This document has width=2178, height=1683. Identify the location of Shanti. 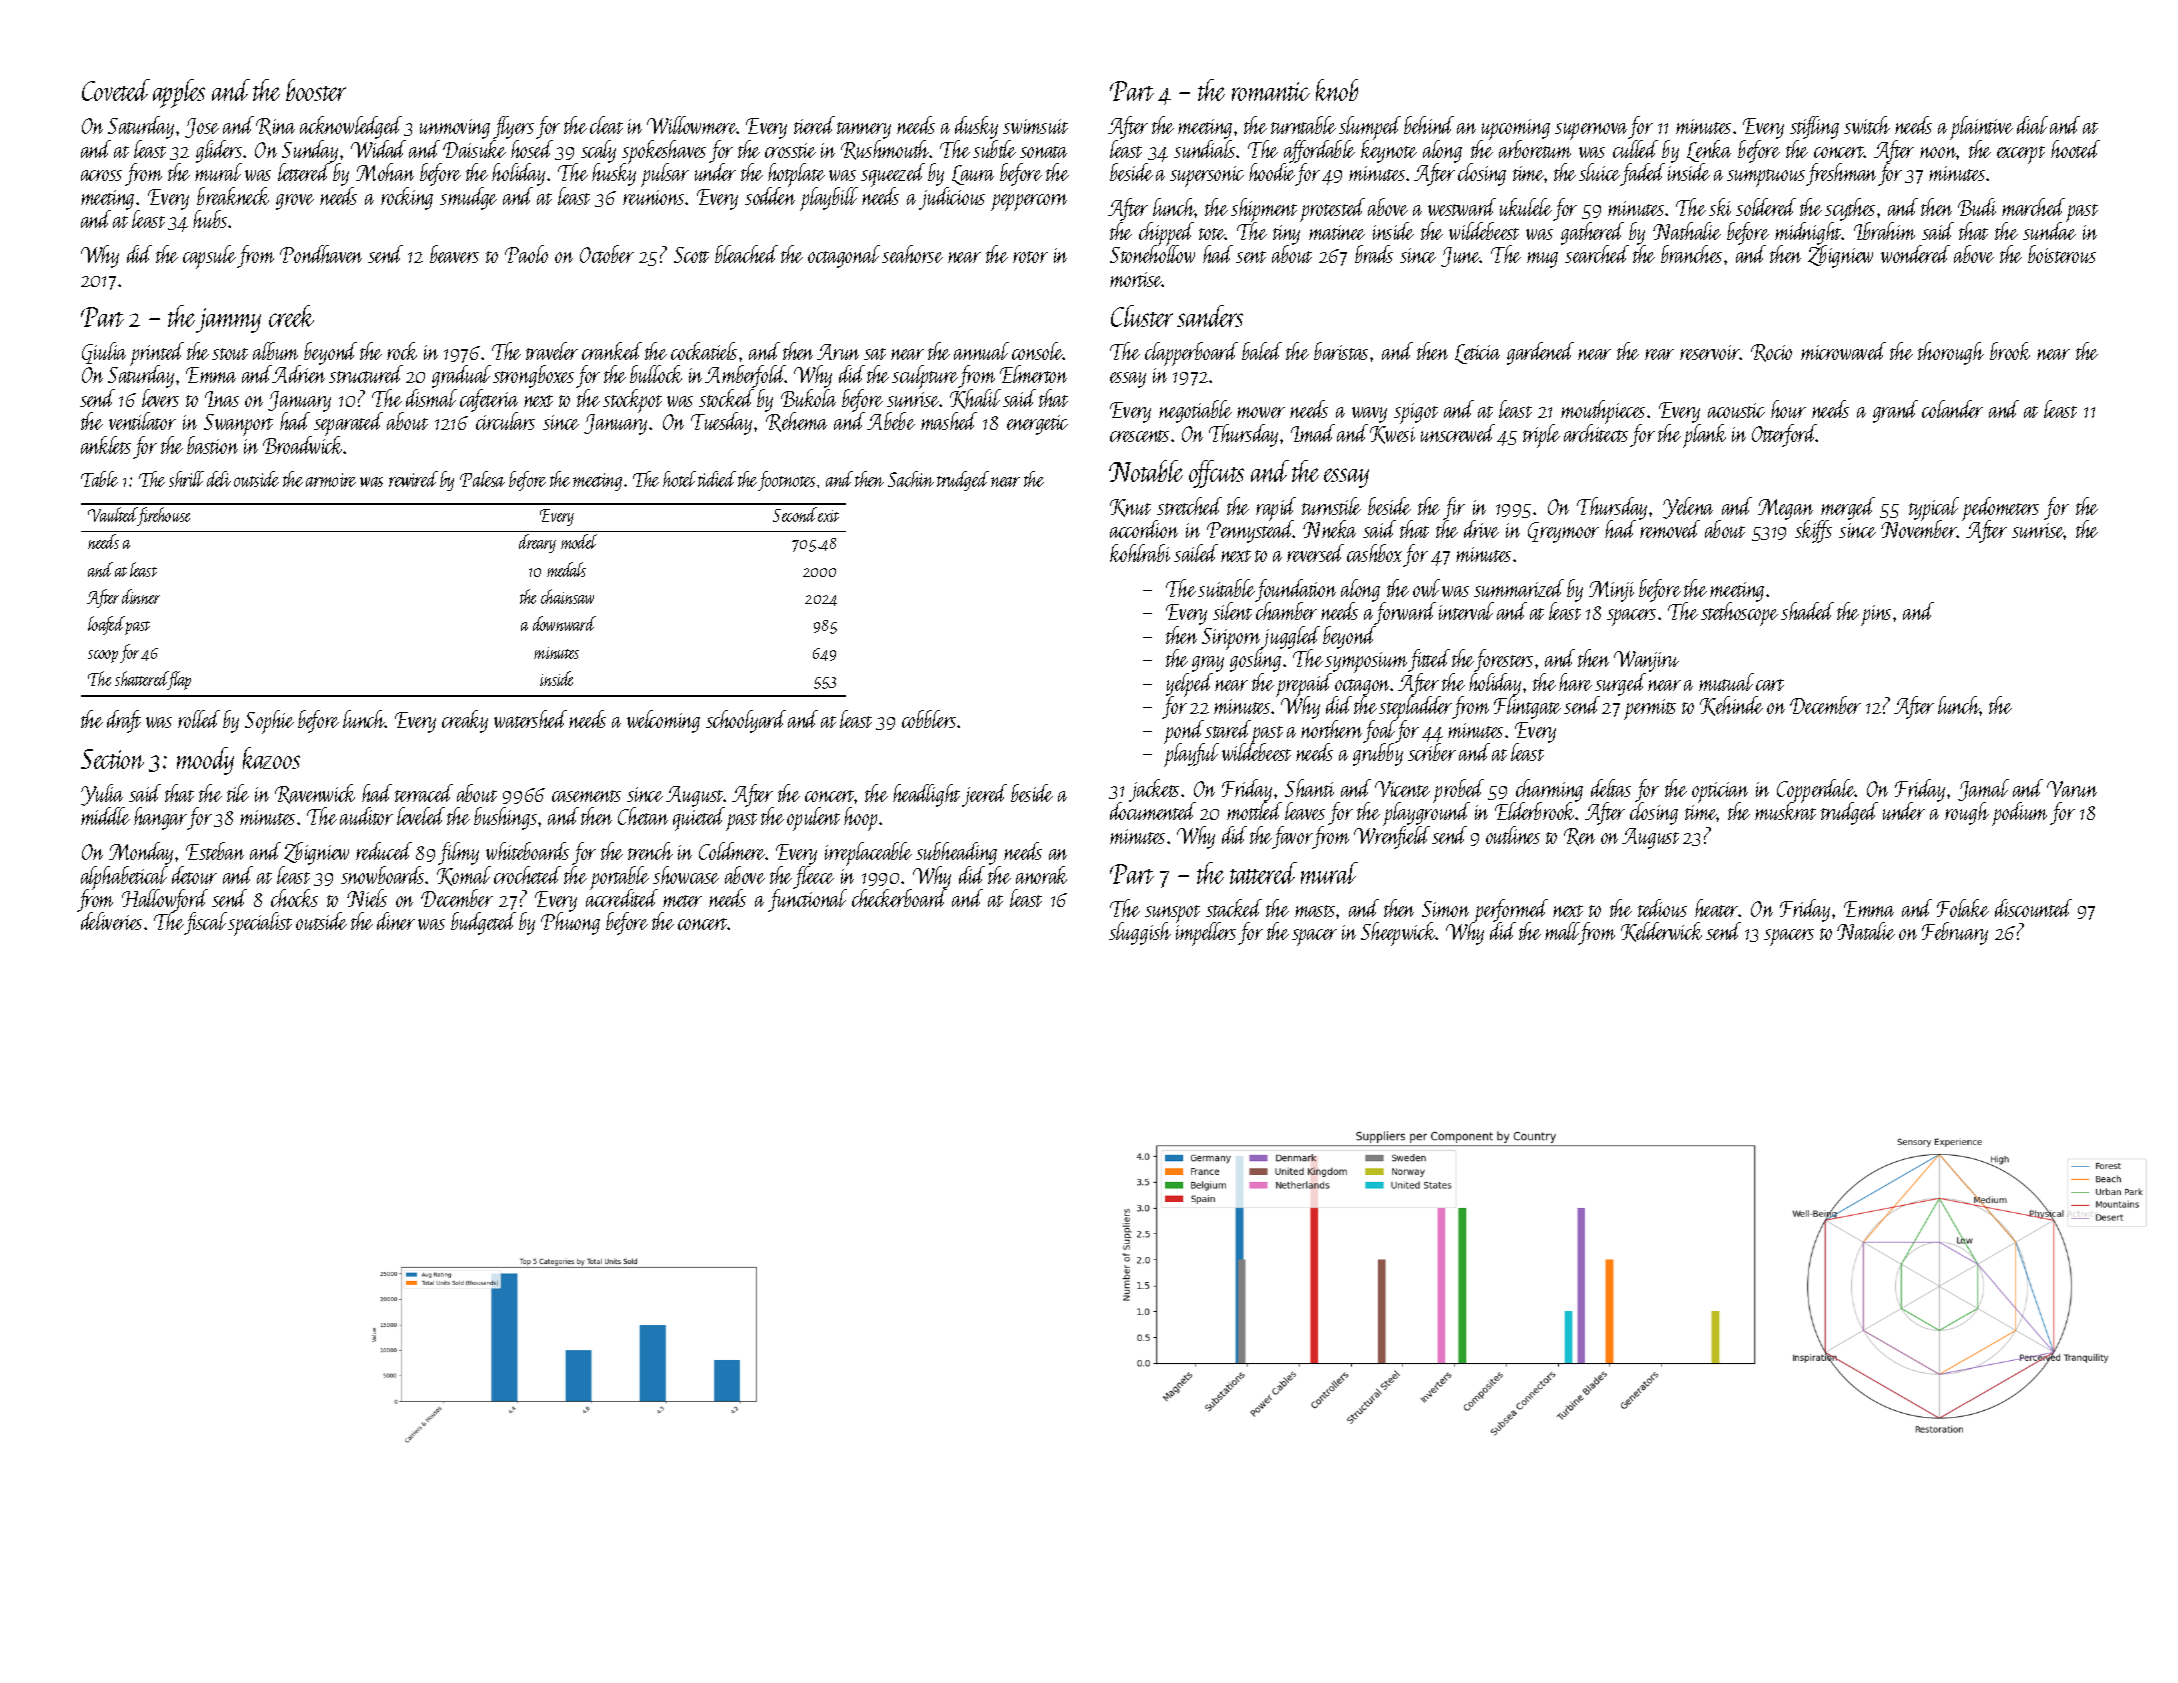
(1309, 788).
